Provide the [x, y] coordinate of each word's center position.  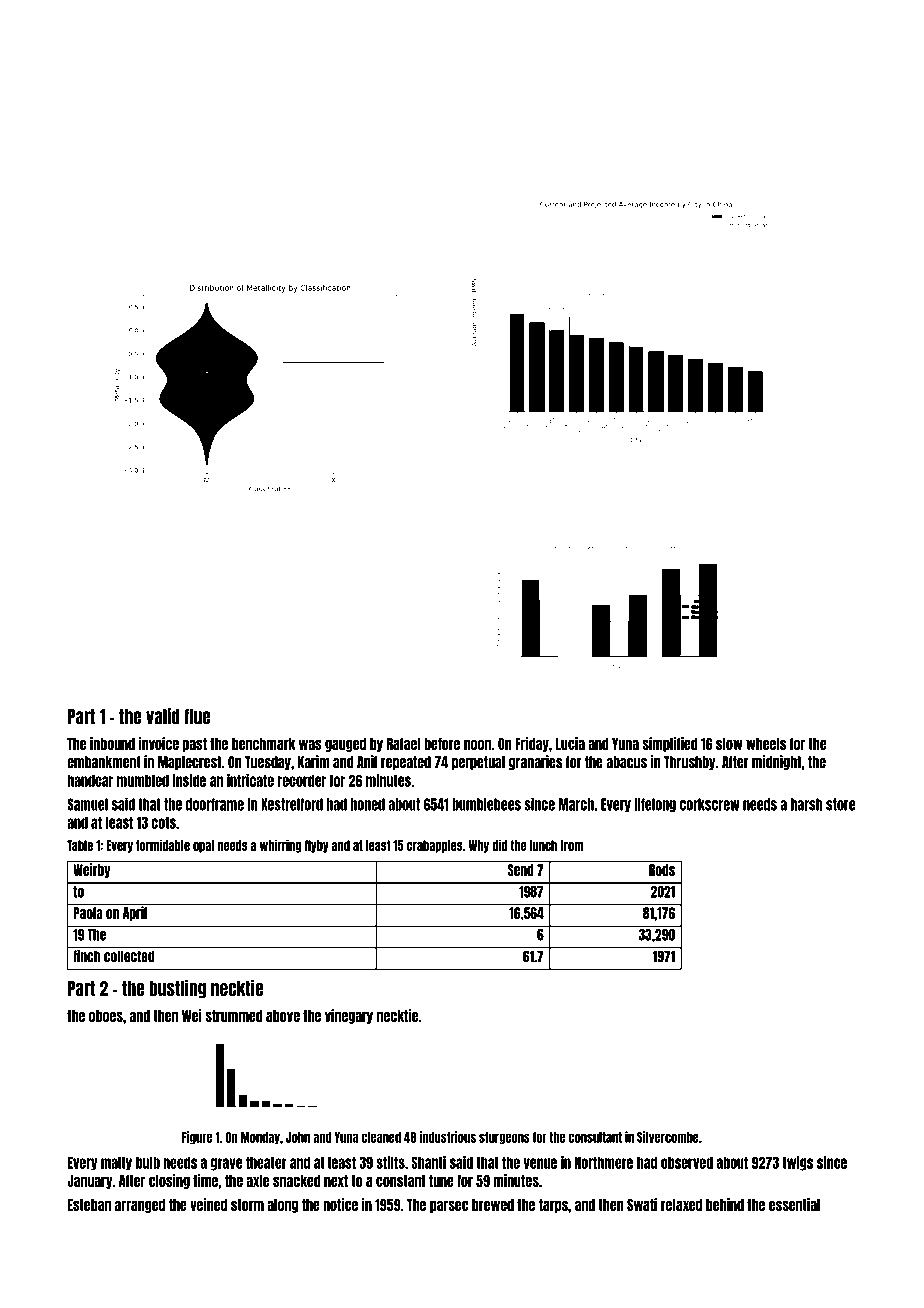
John [298, 1137]
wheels [766, 744]
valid [163, 716]
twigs [797, 1163]
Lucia [570, 743]
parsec [449, 1206]
